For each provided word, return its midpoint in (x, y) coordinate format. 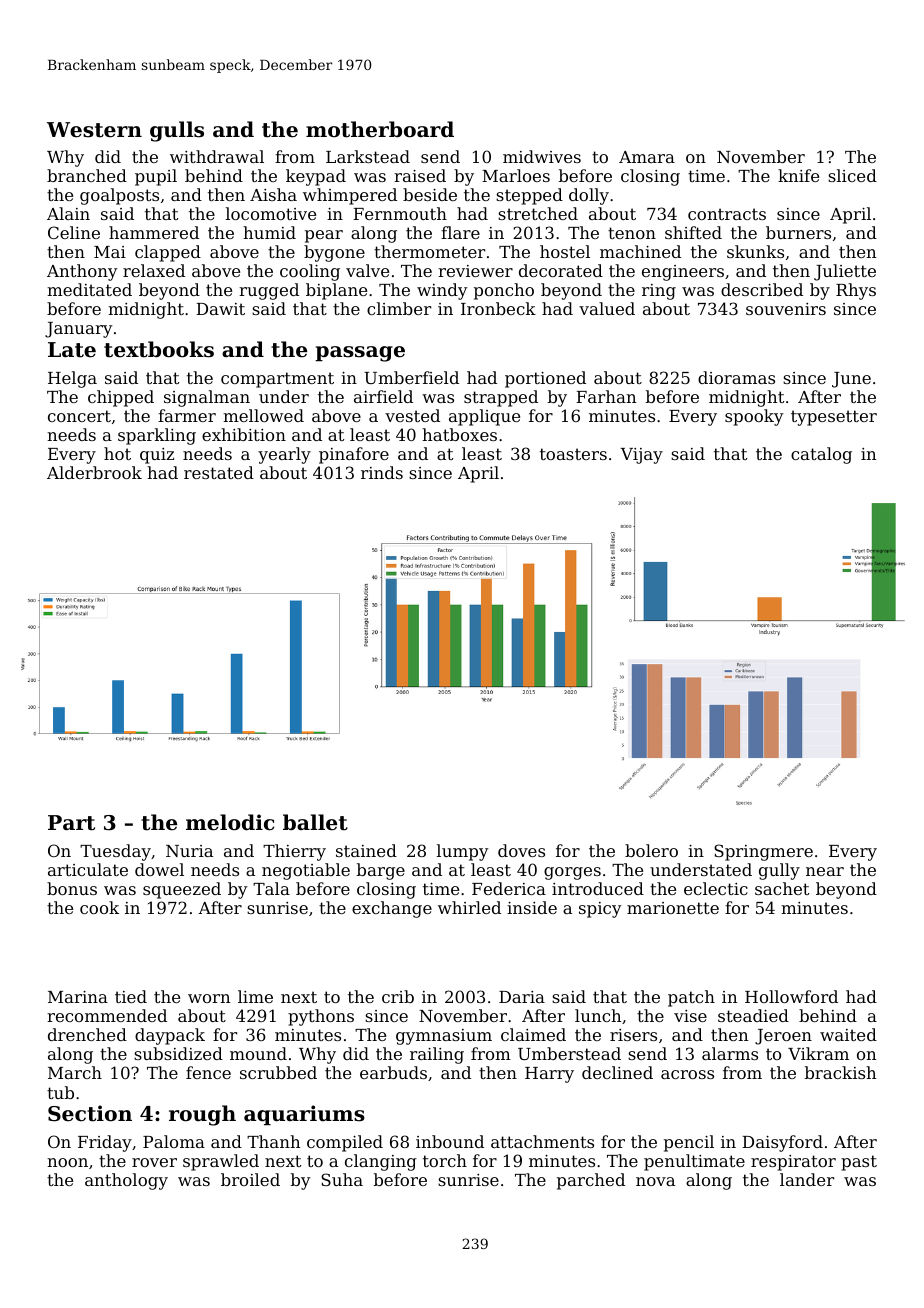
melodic (230, 822)
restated (219, 472)
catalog (821, 455)
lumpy (463, 852)
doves (521, 850)
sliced (852, 175)
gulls (177, 131)
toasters (573, 454)
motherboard (380, 129)
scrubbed (278, 1072)
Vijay (641, 456)
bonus (72, 888)
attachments (542, 1141)
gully (779, 871)
